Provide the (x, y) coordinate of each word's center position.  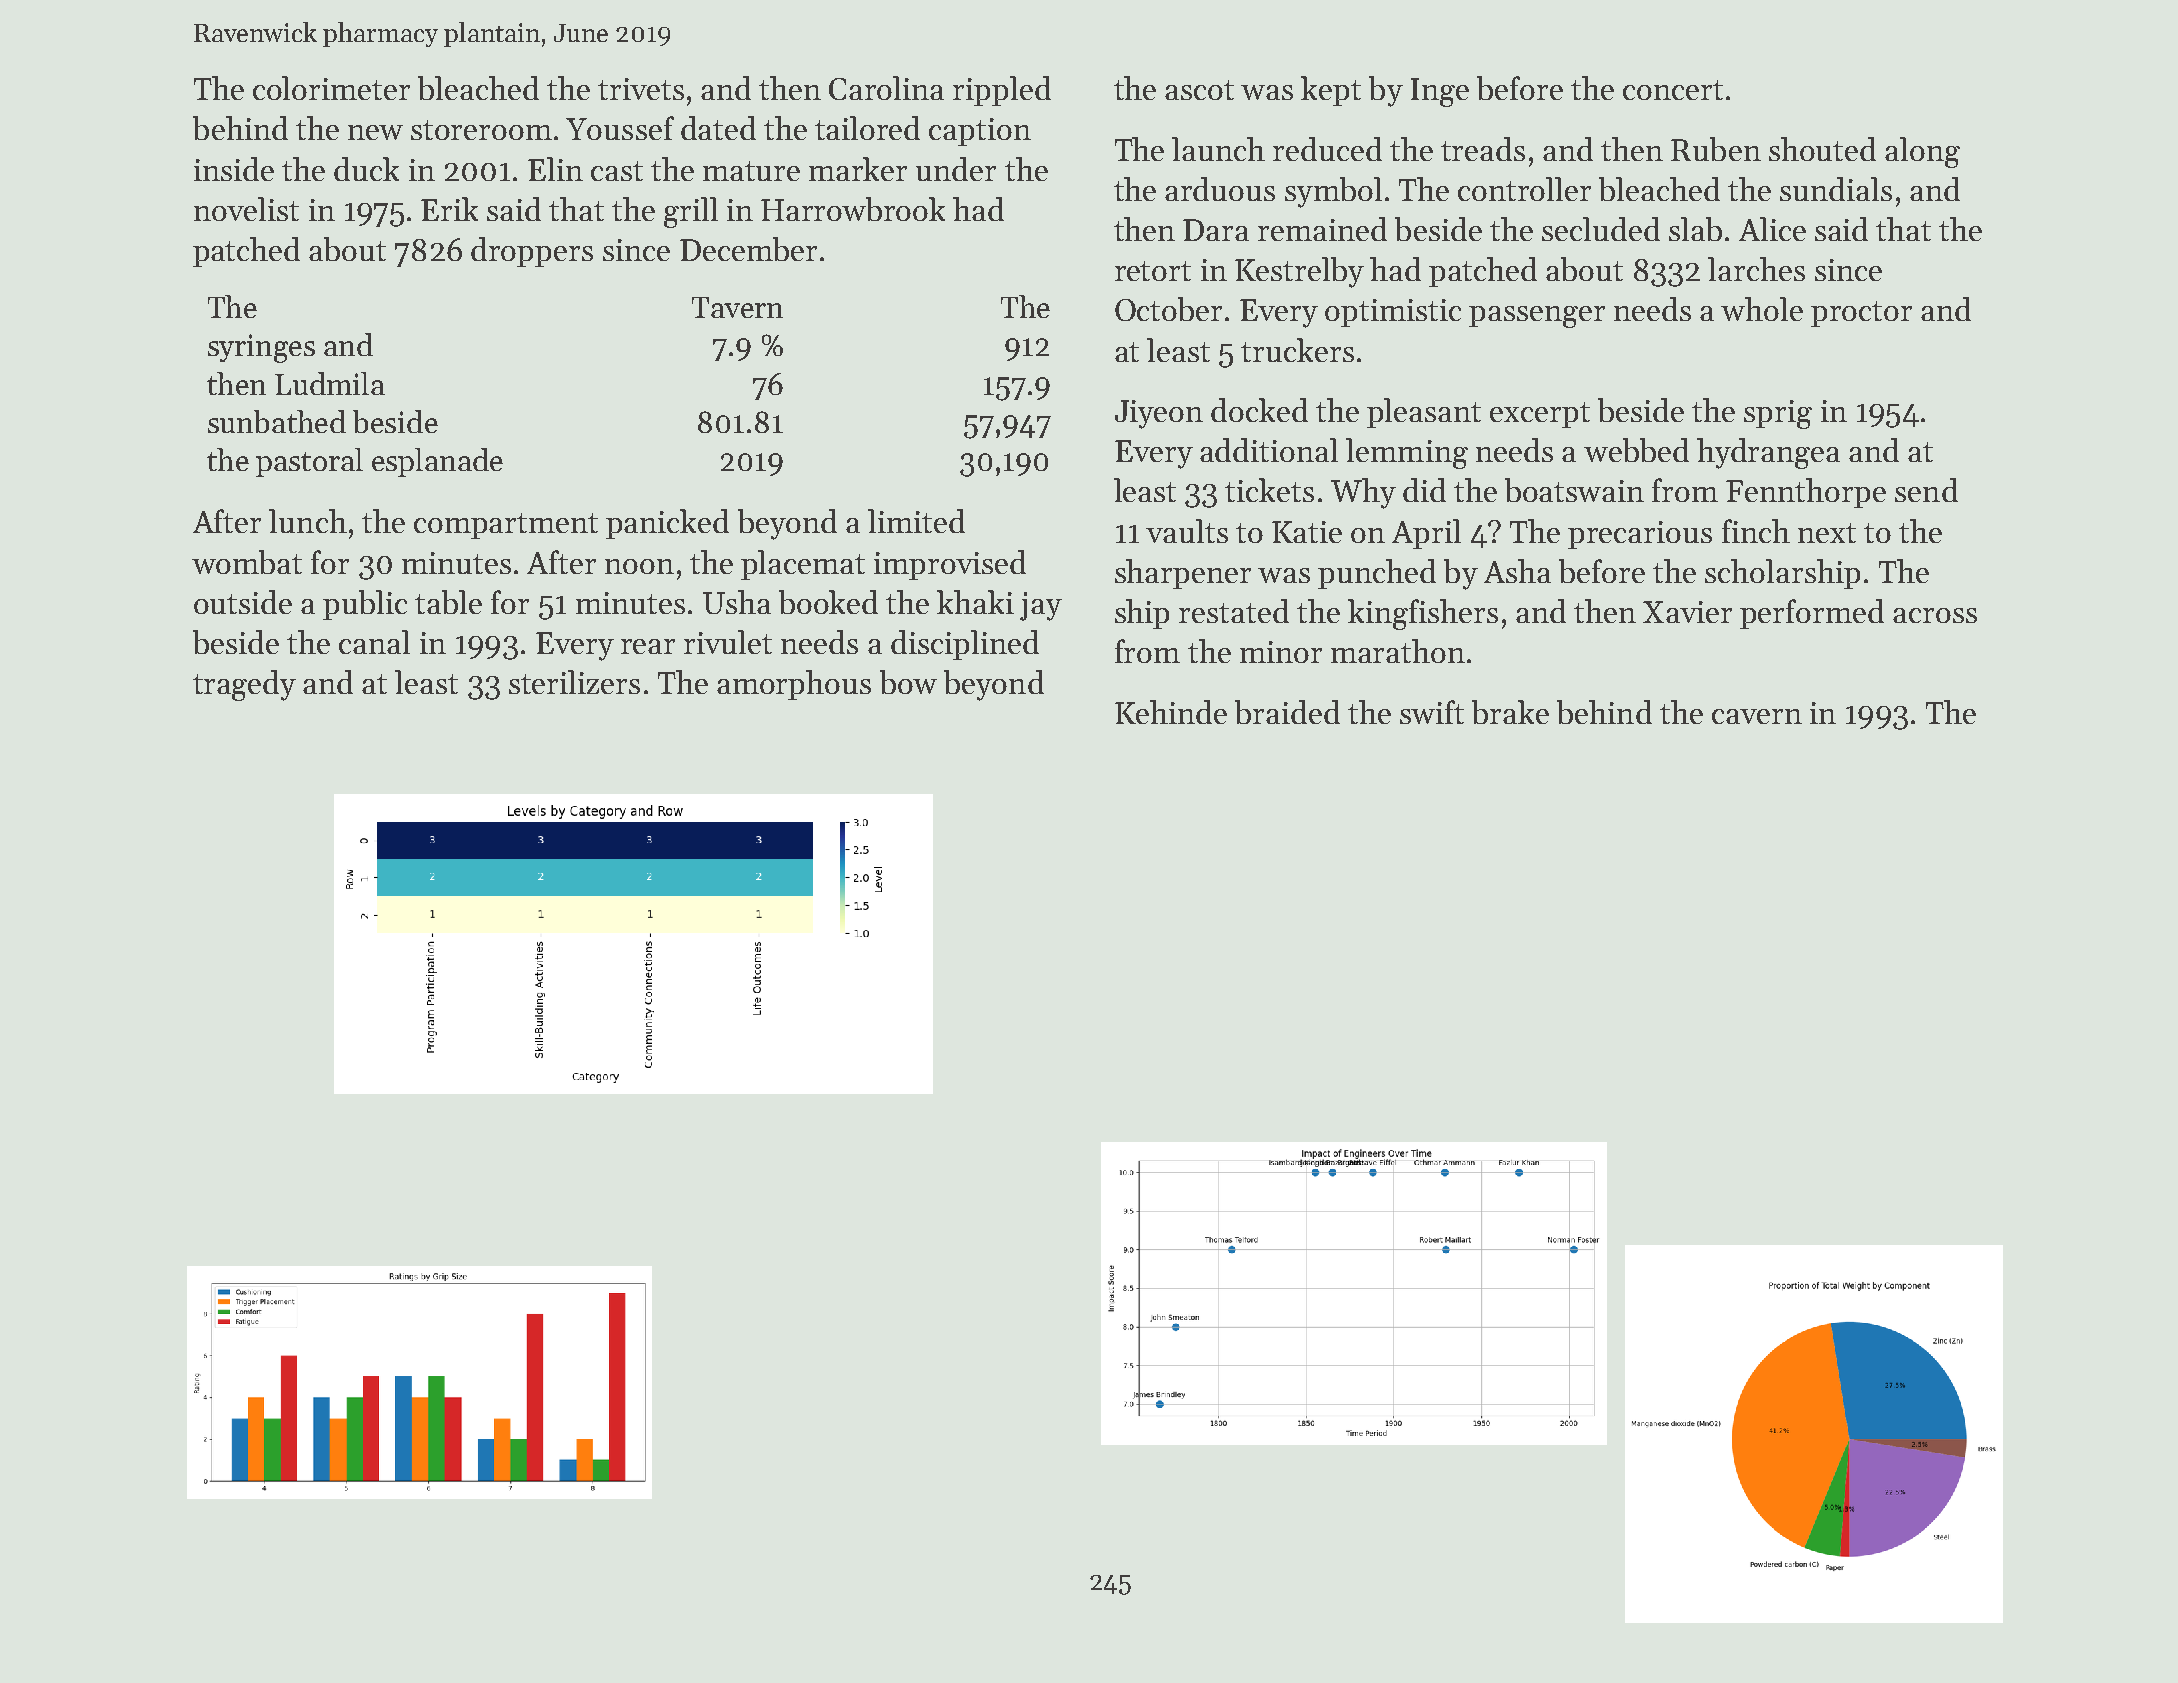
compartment (506, 526)
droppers (532, 252)
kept (1331, 91)
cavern (1757, 716)
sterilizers (574, 682)
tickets (1269, 490)
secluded (1601, 229)
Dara (1216, 230)
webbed (1636, 450)
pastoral (309, 462)
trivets (641, 89)
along (1922, 152)
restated (1234, 611)
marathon (1398, 651)
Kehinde (1171, 712)
